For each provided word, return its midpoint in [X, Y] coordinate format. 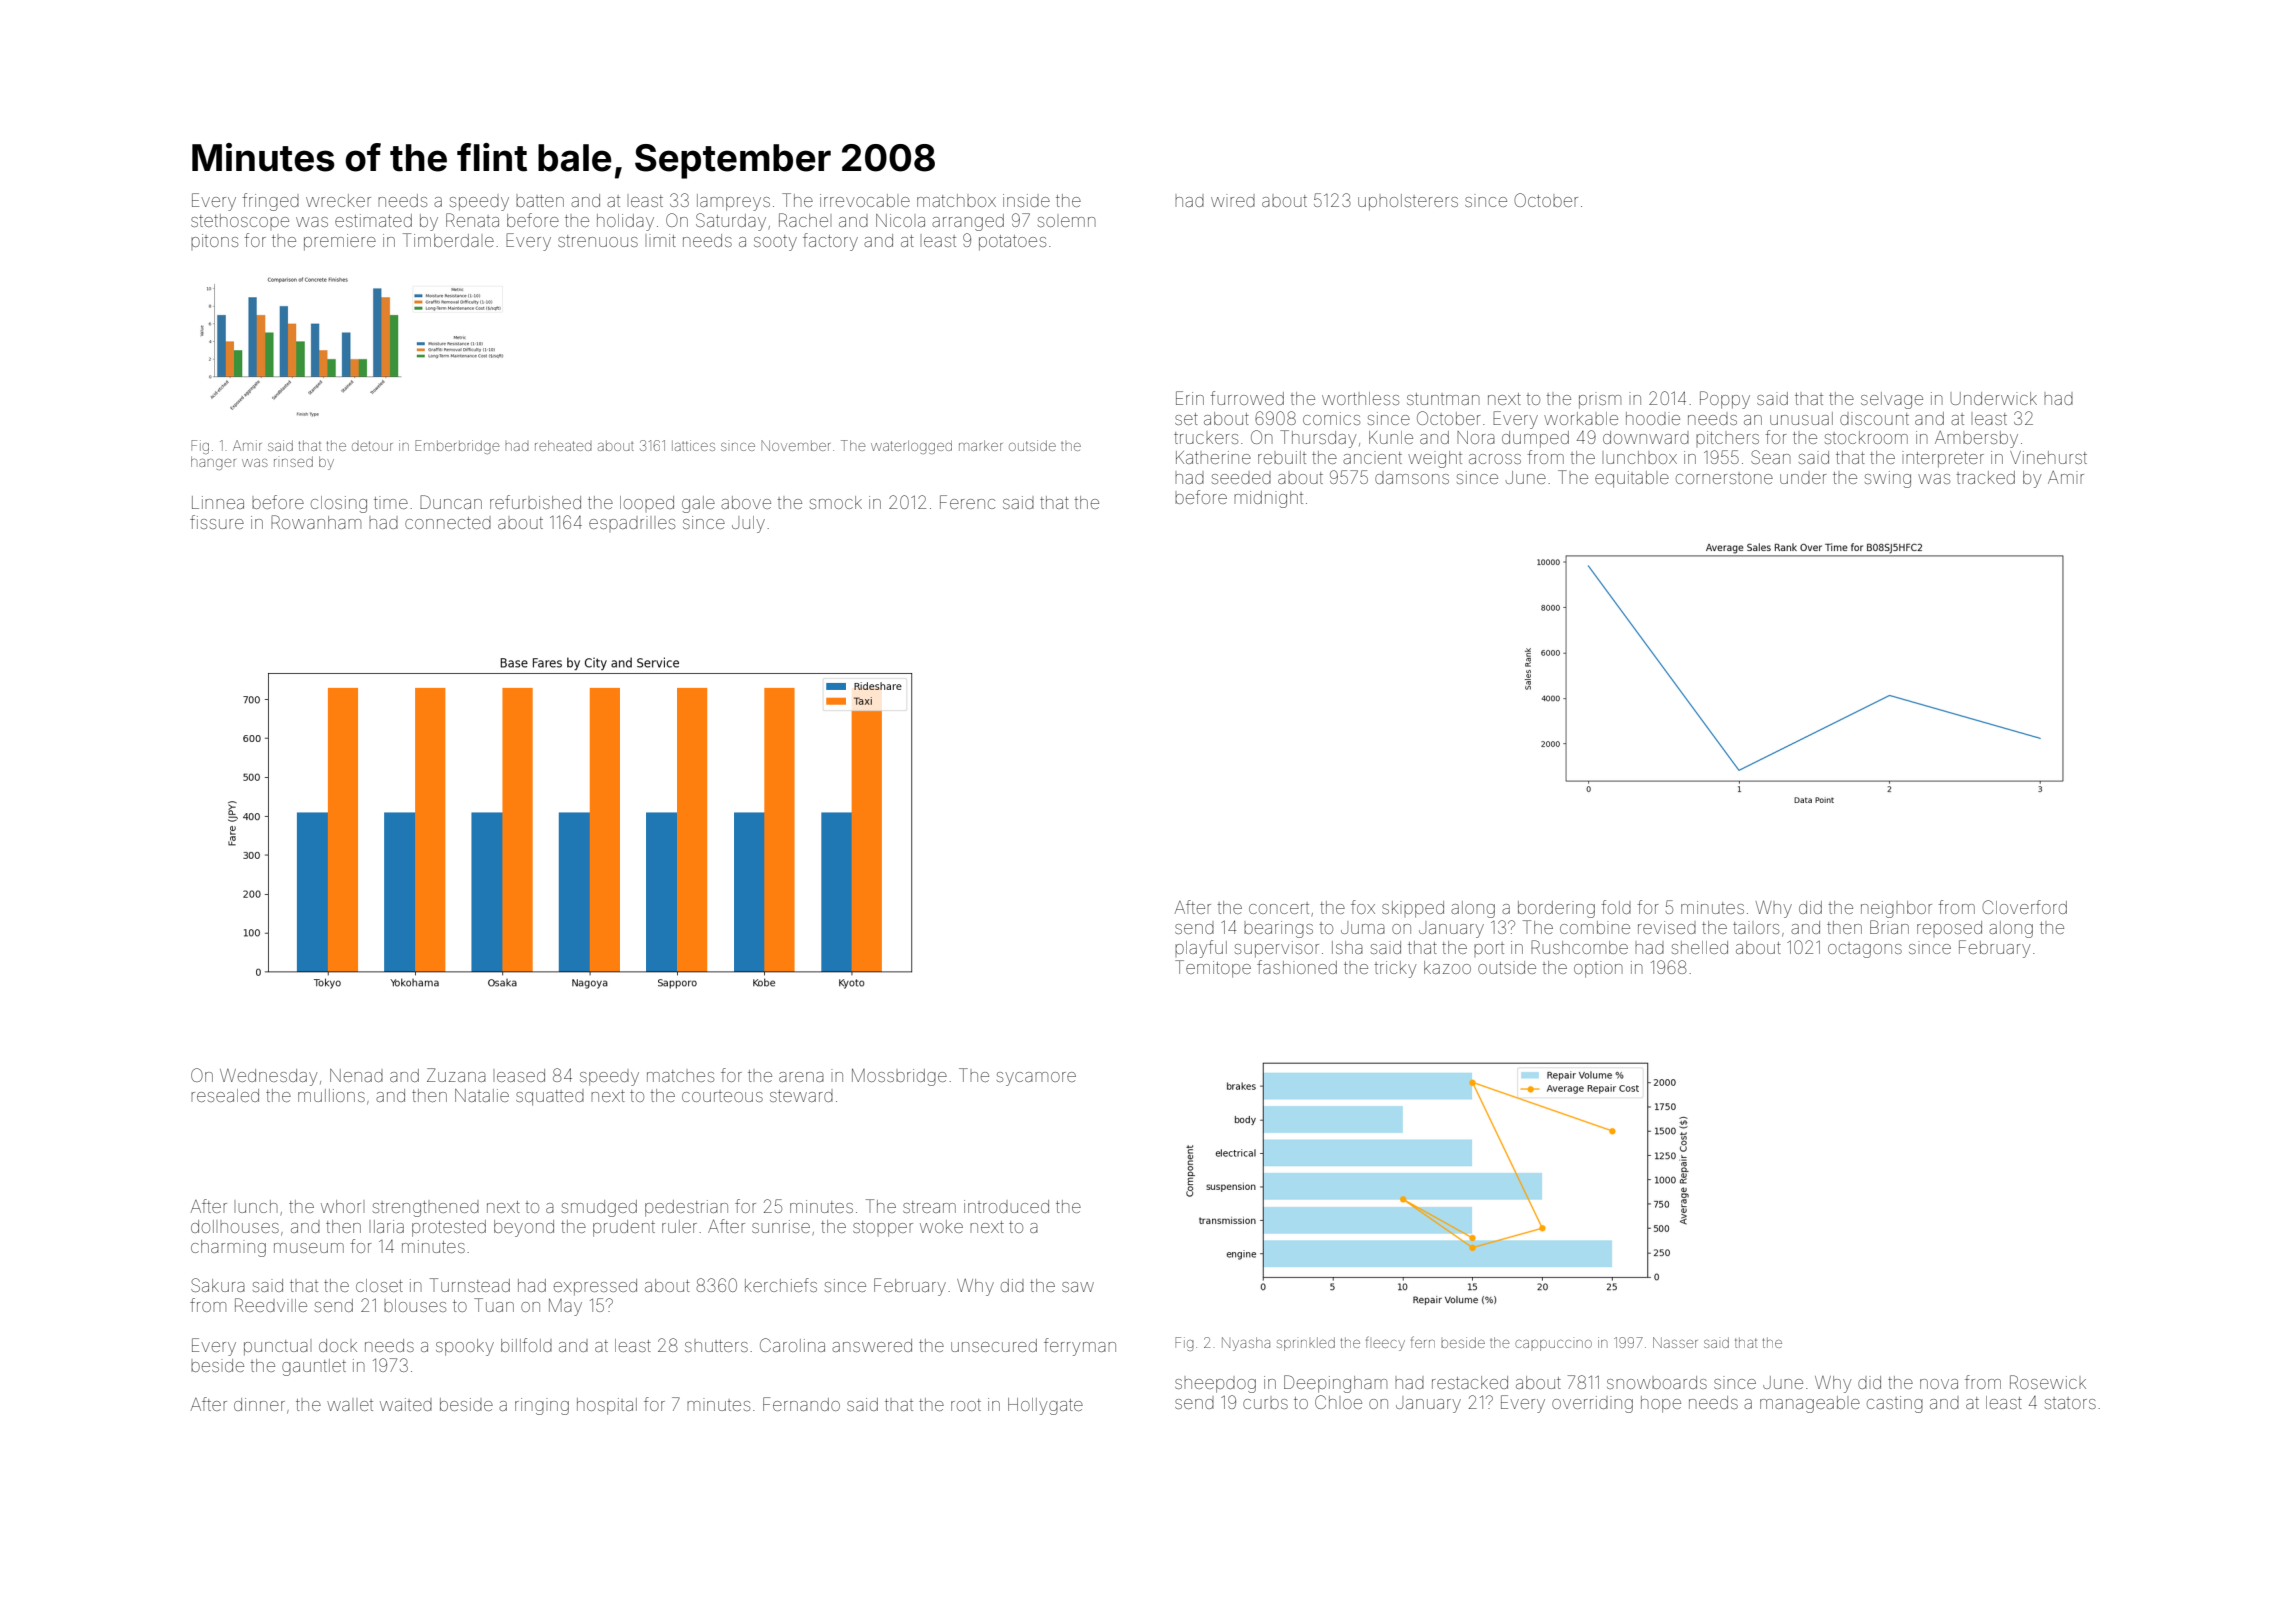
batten [540, 201]
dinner [259, 1404]
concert [1279, 908]
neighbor [1896, 909]
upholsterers [1408, 202]
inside [1026, 200]
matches [680, 1076]
